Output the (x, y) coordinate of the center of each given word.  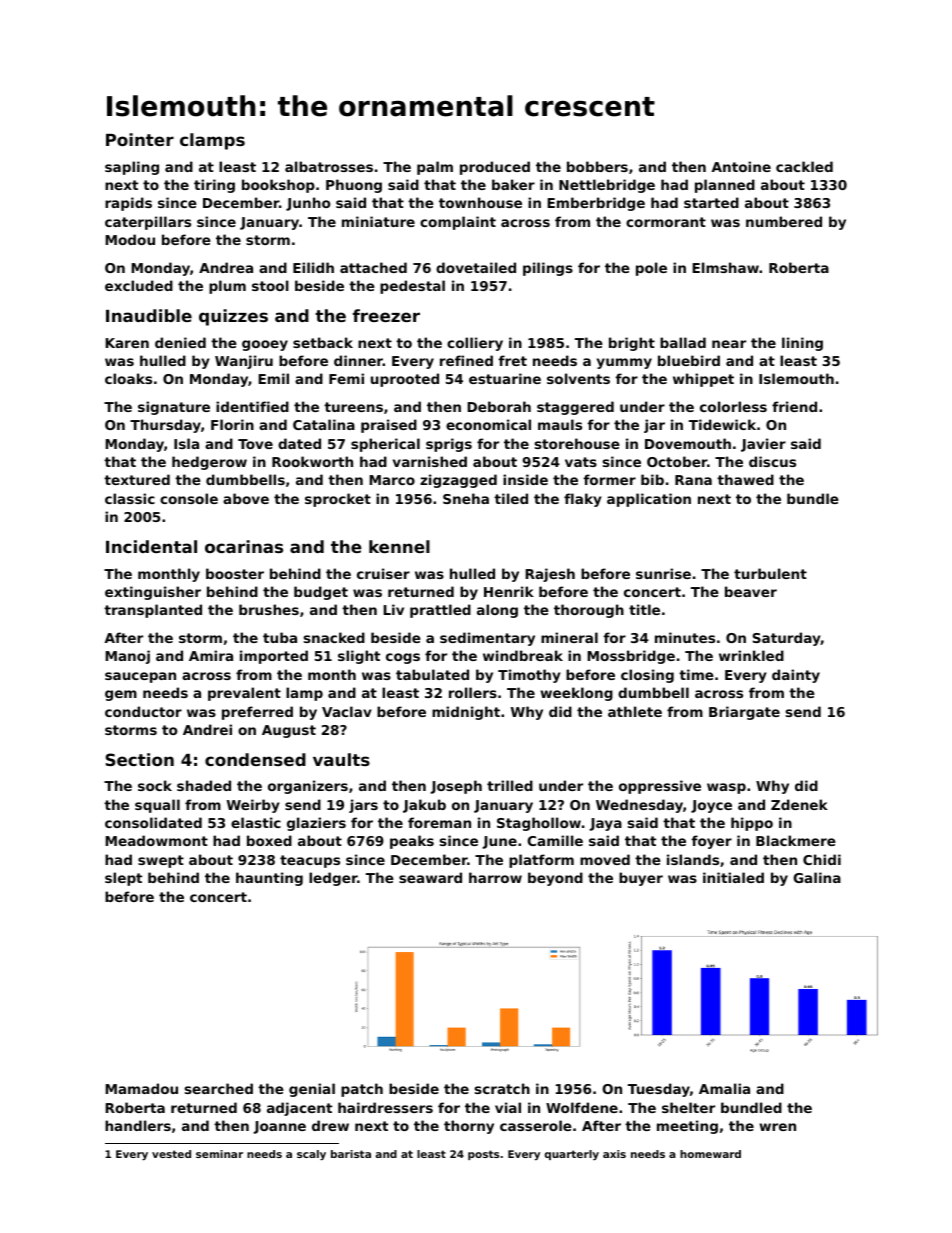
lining (802, 344)
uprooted (405, 380)
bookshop (278, 186)
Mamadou (141, 1088)
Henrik (509, 591)
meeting (687, 1127)
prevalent (244, 694)
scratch (502, 1088)
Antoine (741, 166)
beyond (555, 879)
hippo (752, 824)
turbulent (770, 573)
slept (123, 879)
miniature (378, 221)
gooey (265, 345)
